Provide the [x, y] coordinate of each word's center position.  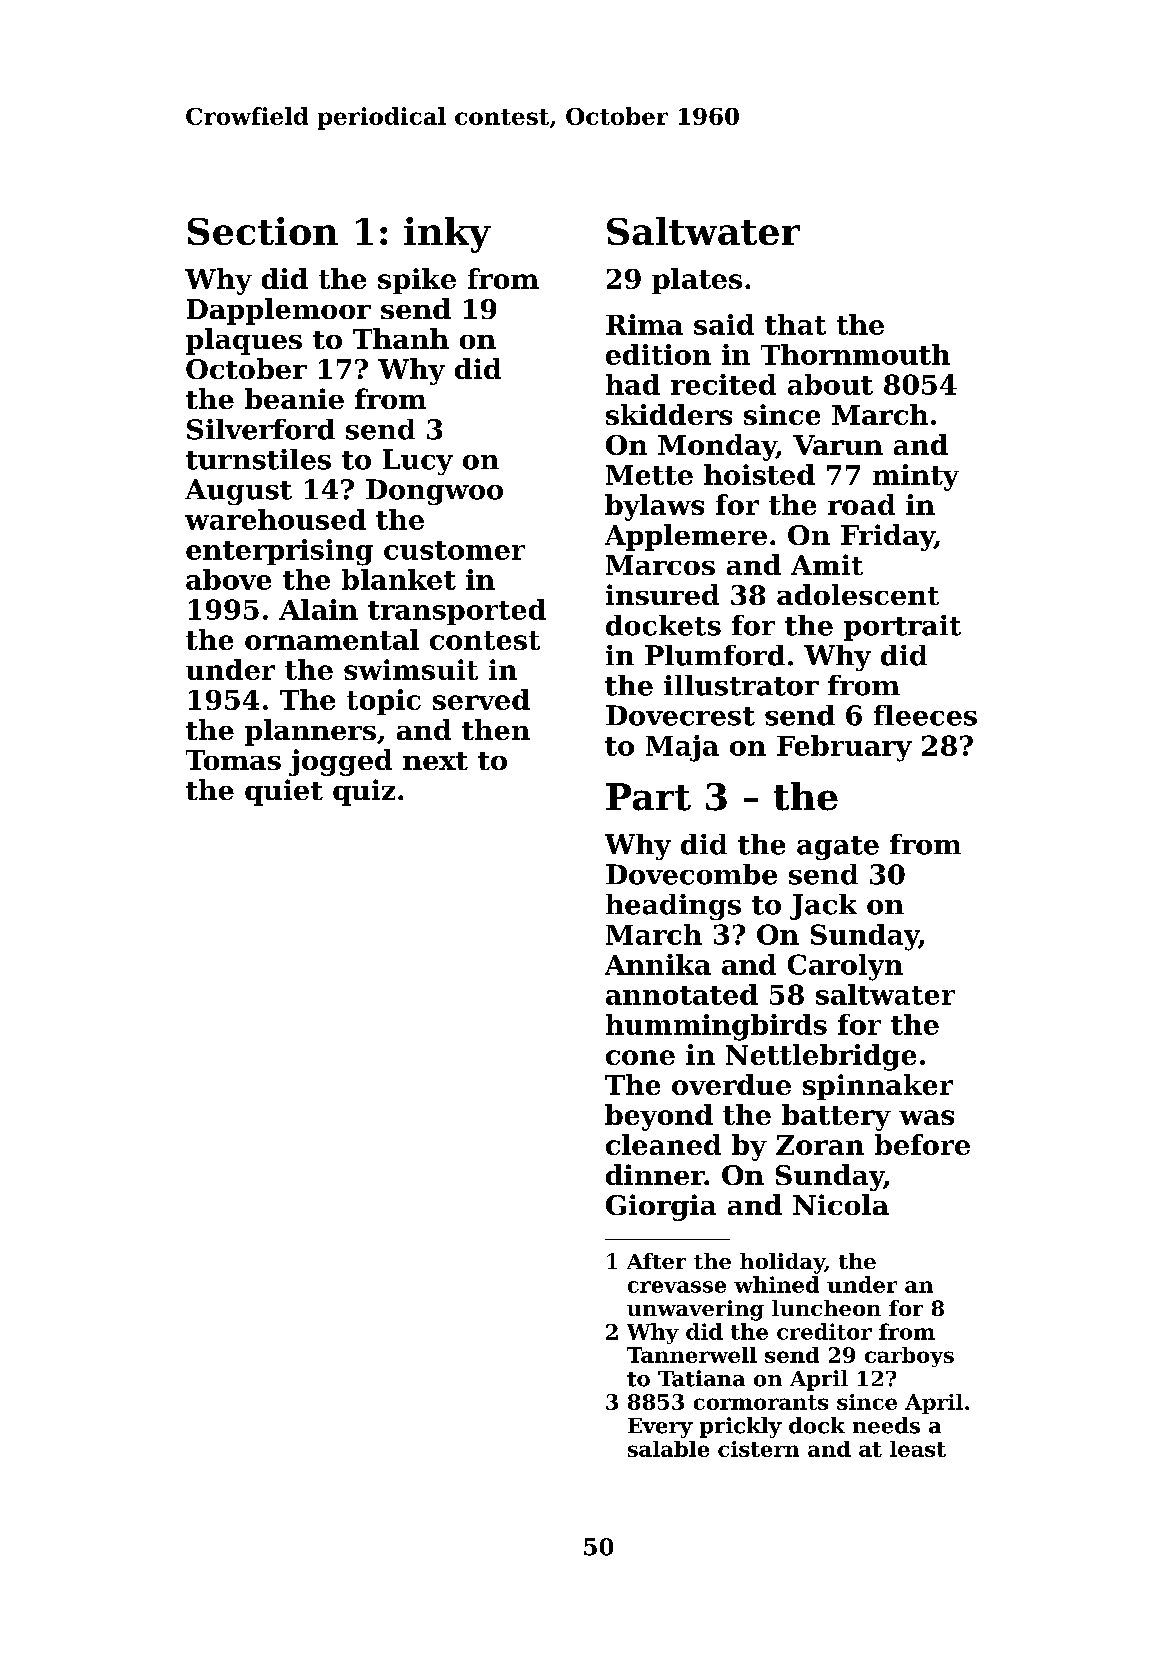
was [926, 1117]
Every [660, 1428]
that [795, 324]
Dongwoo [434, 492]
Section [263, 231]
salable [668, 1449]
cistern [758, 1449]
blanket [399, 579]
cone [640, 1057]
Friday [887, 537]
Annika [658, 964]
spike [417, 281]
